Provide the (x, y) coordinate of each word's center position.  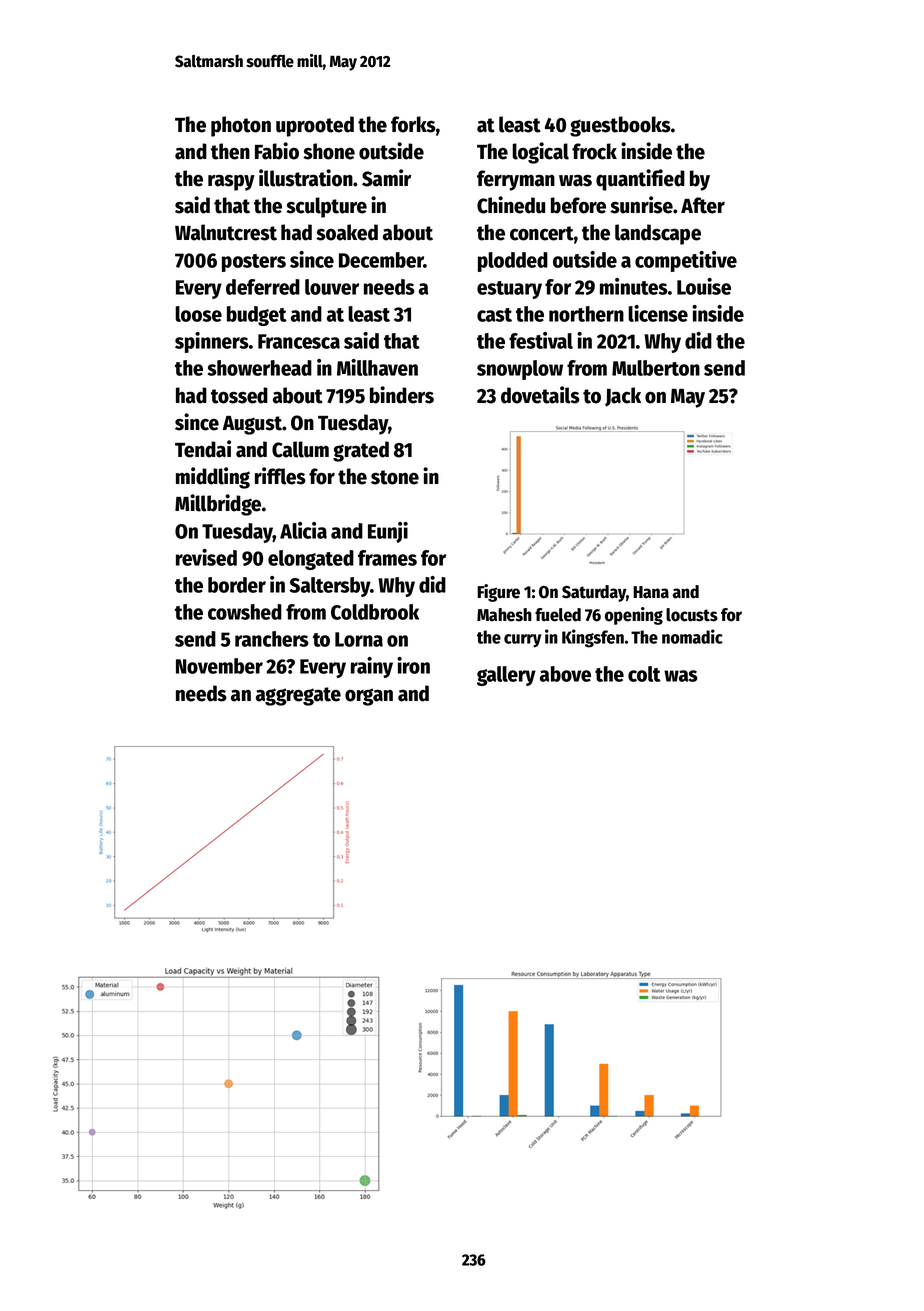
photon (241, 126)
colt (644, 674)
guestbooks (620, 126)
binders (402, 395)
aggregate (298, 696)
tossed (239, 395)
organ (369, 697)
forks (413, 124)
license (658, 313)
